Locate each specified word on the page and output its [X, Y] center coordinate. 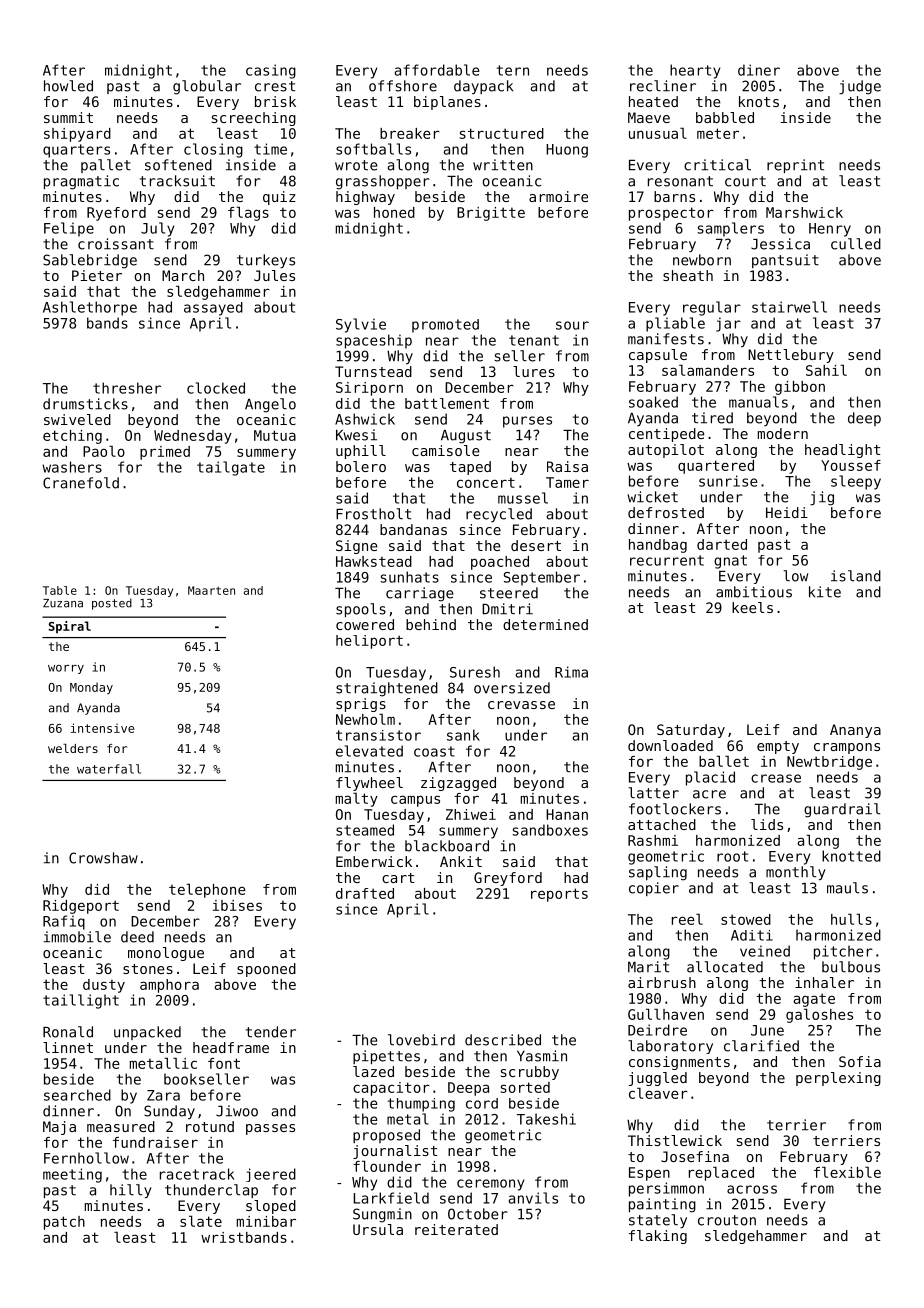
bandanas [413, 529]
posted [112, 604]
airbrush [662, 982]
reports [559, 895]
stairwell [789, 307]
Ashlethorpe [90, 308]
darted [722, 544]
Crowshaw [103, 858]
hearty [695, 71]
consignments [679, 1063]
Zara [163, 1095]
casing [271, 71]
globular [207, 87]
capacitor [391, 1089]
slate [201, 1221]
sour [572, 325]
